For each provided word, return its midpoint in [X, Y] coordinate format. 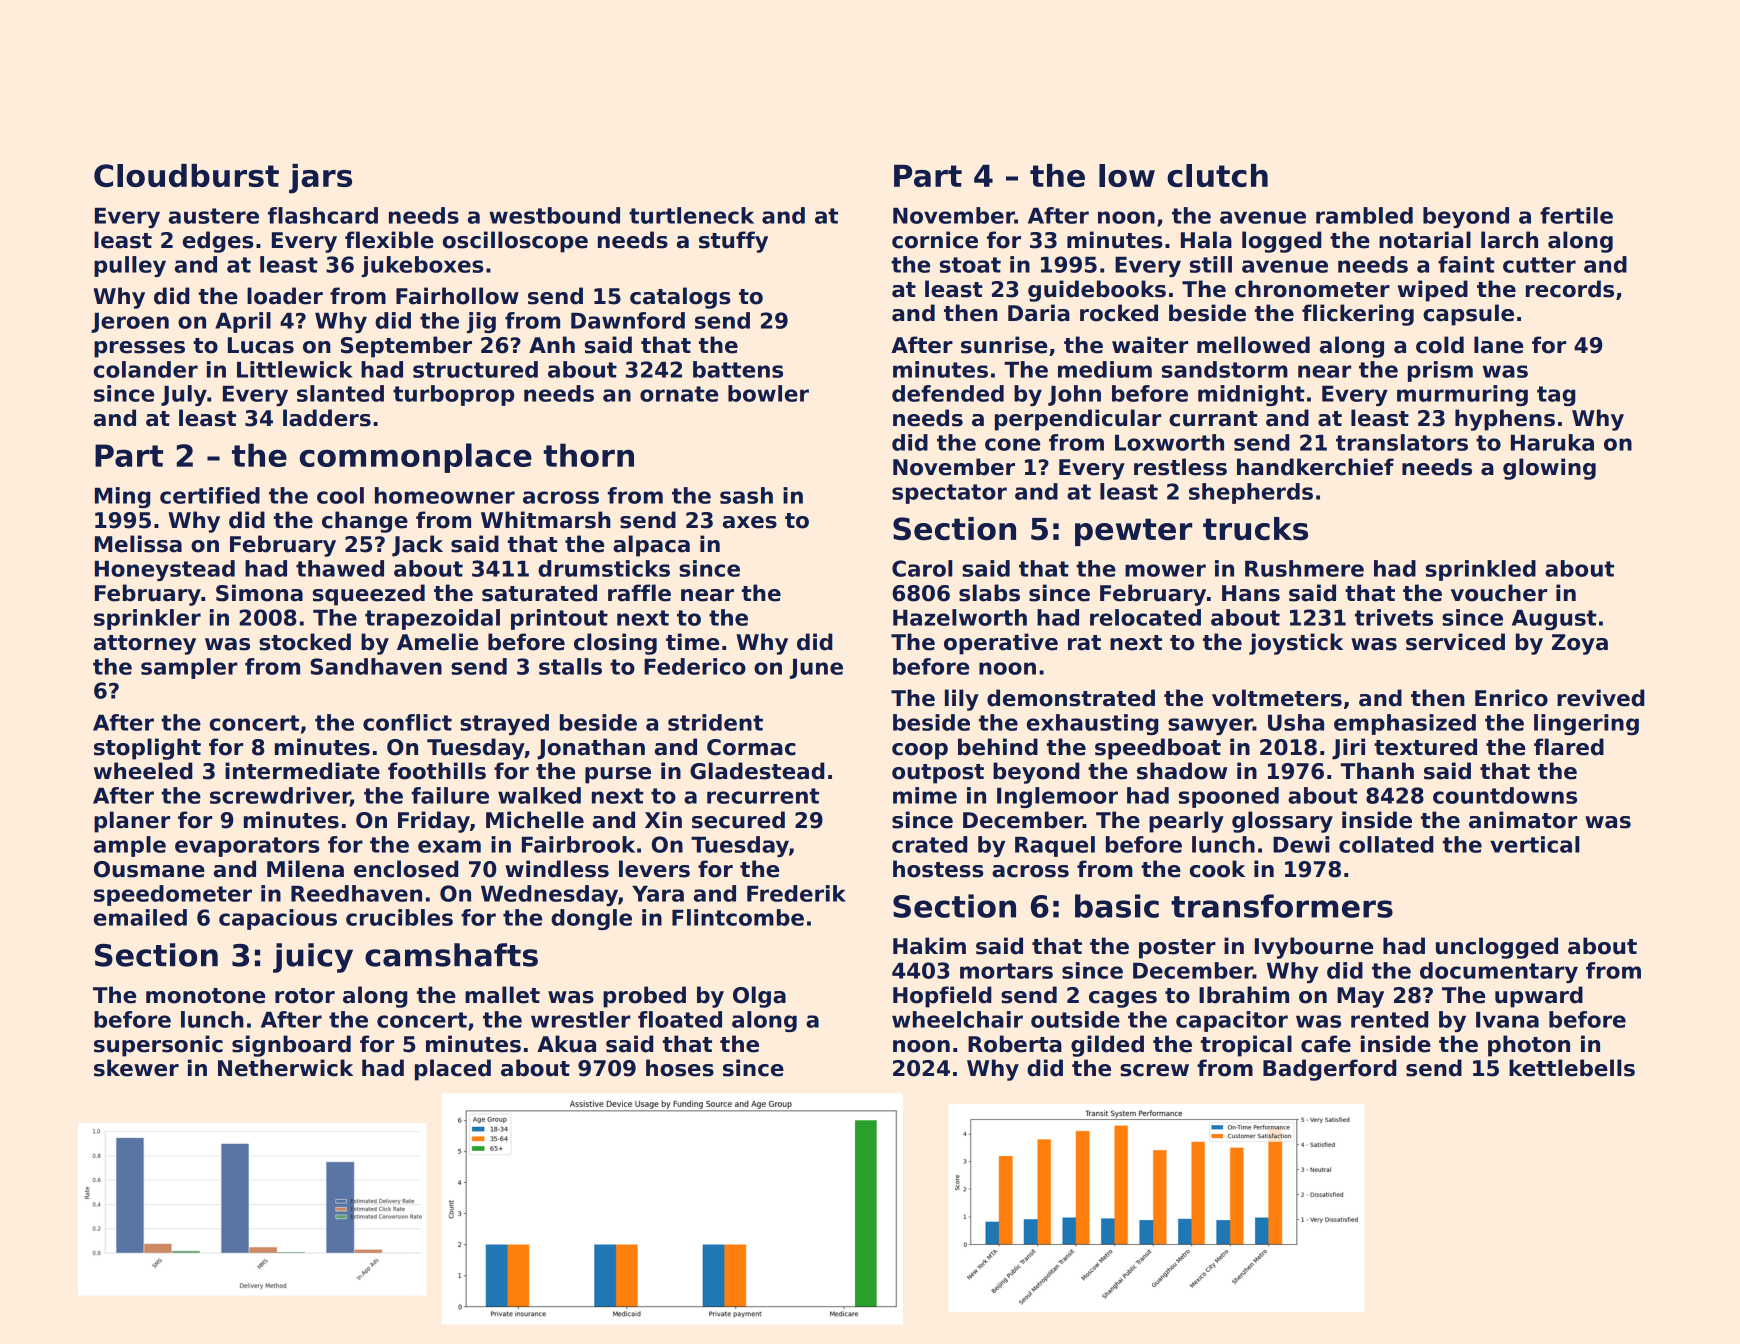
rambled [1364, 215]
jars [320, 179]
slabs [989, 593]
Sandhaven [376, 666]
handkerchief [1315, 467]
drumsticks [604, 568]
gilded [1107, 1046]
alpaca [651, 546]
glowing [1549, 469]
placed [453, 1070]
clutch [1217, 175]
